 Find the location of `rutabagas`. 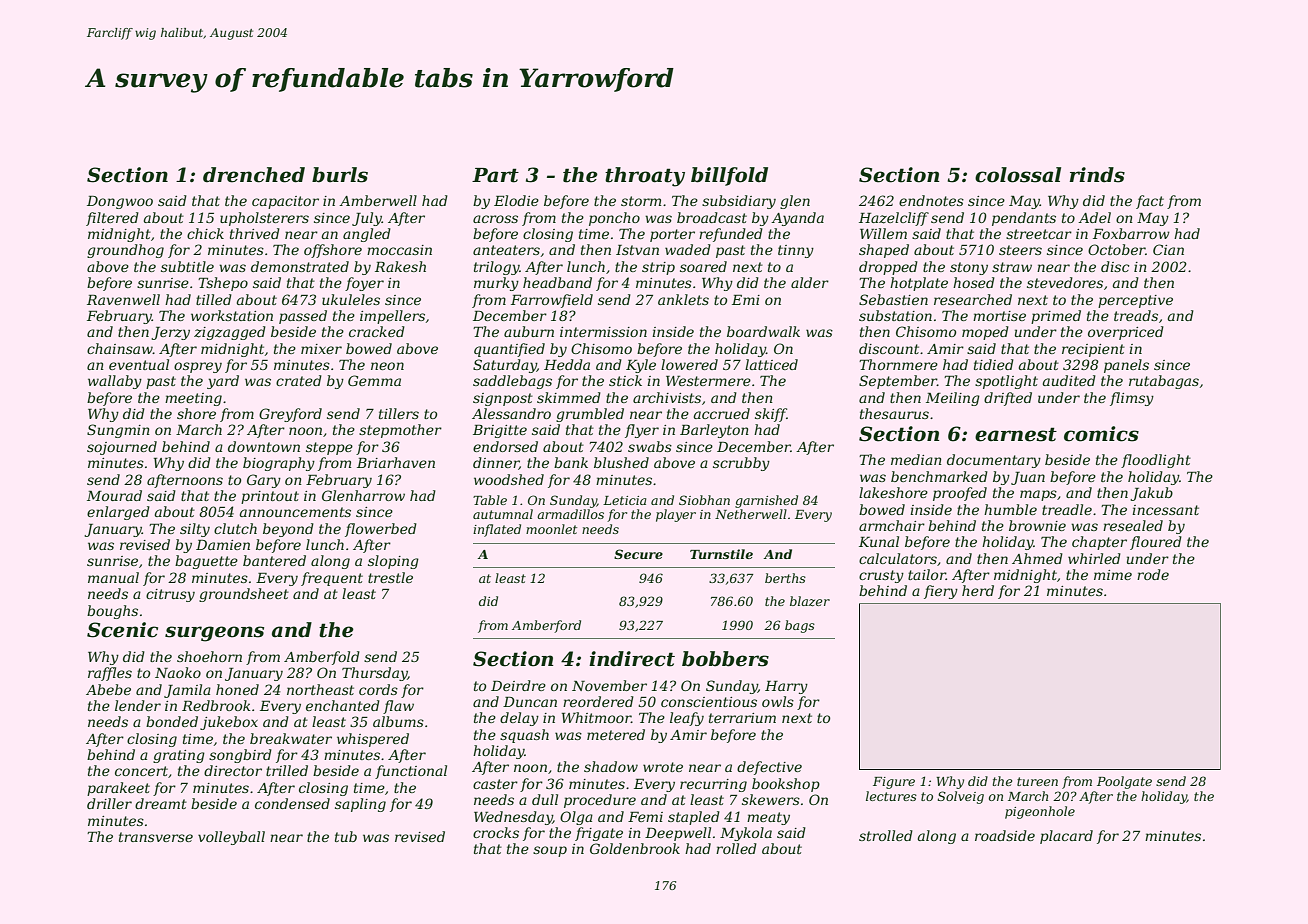

rutabagas is located at coordinates (1164, 382).
